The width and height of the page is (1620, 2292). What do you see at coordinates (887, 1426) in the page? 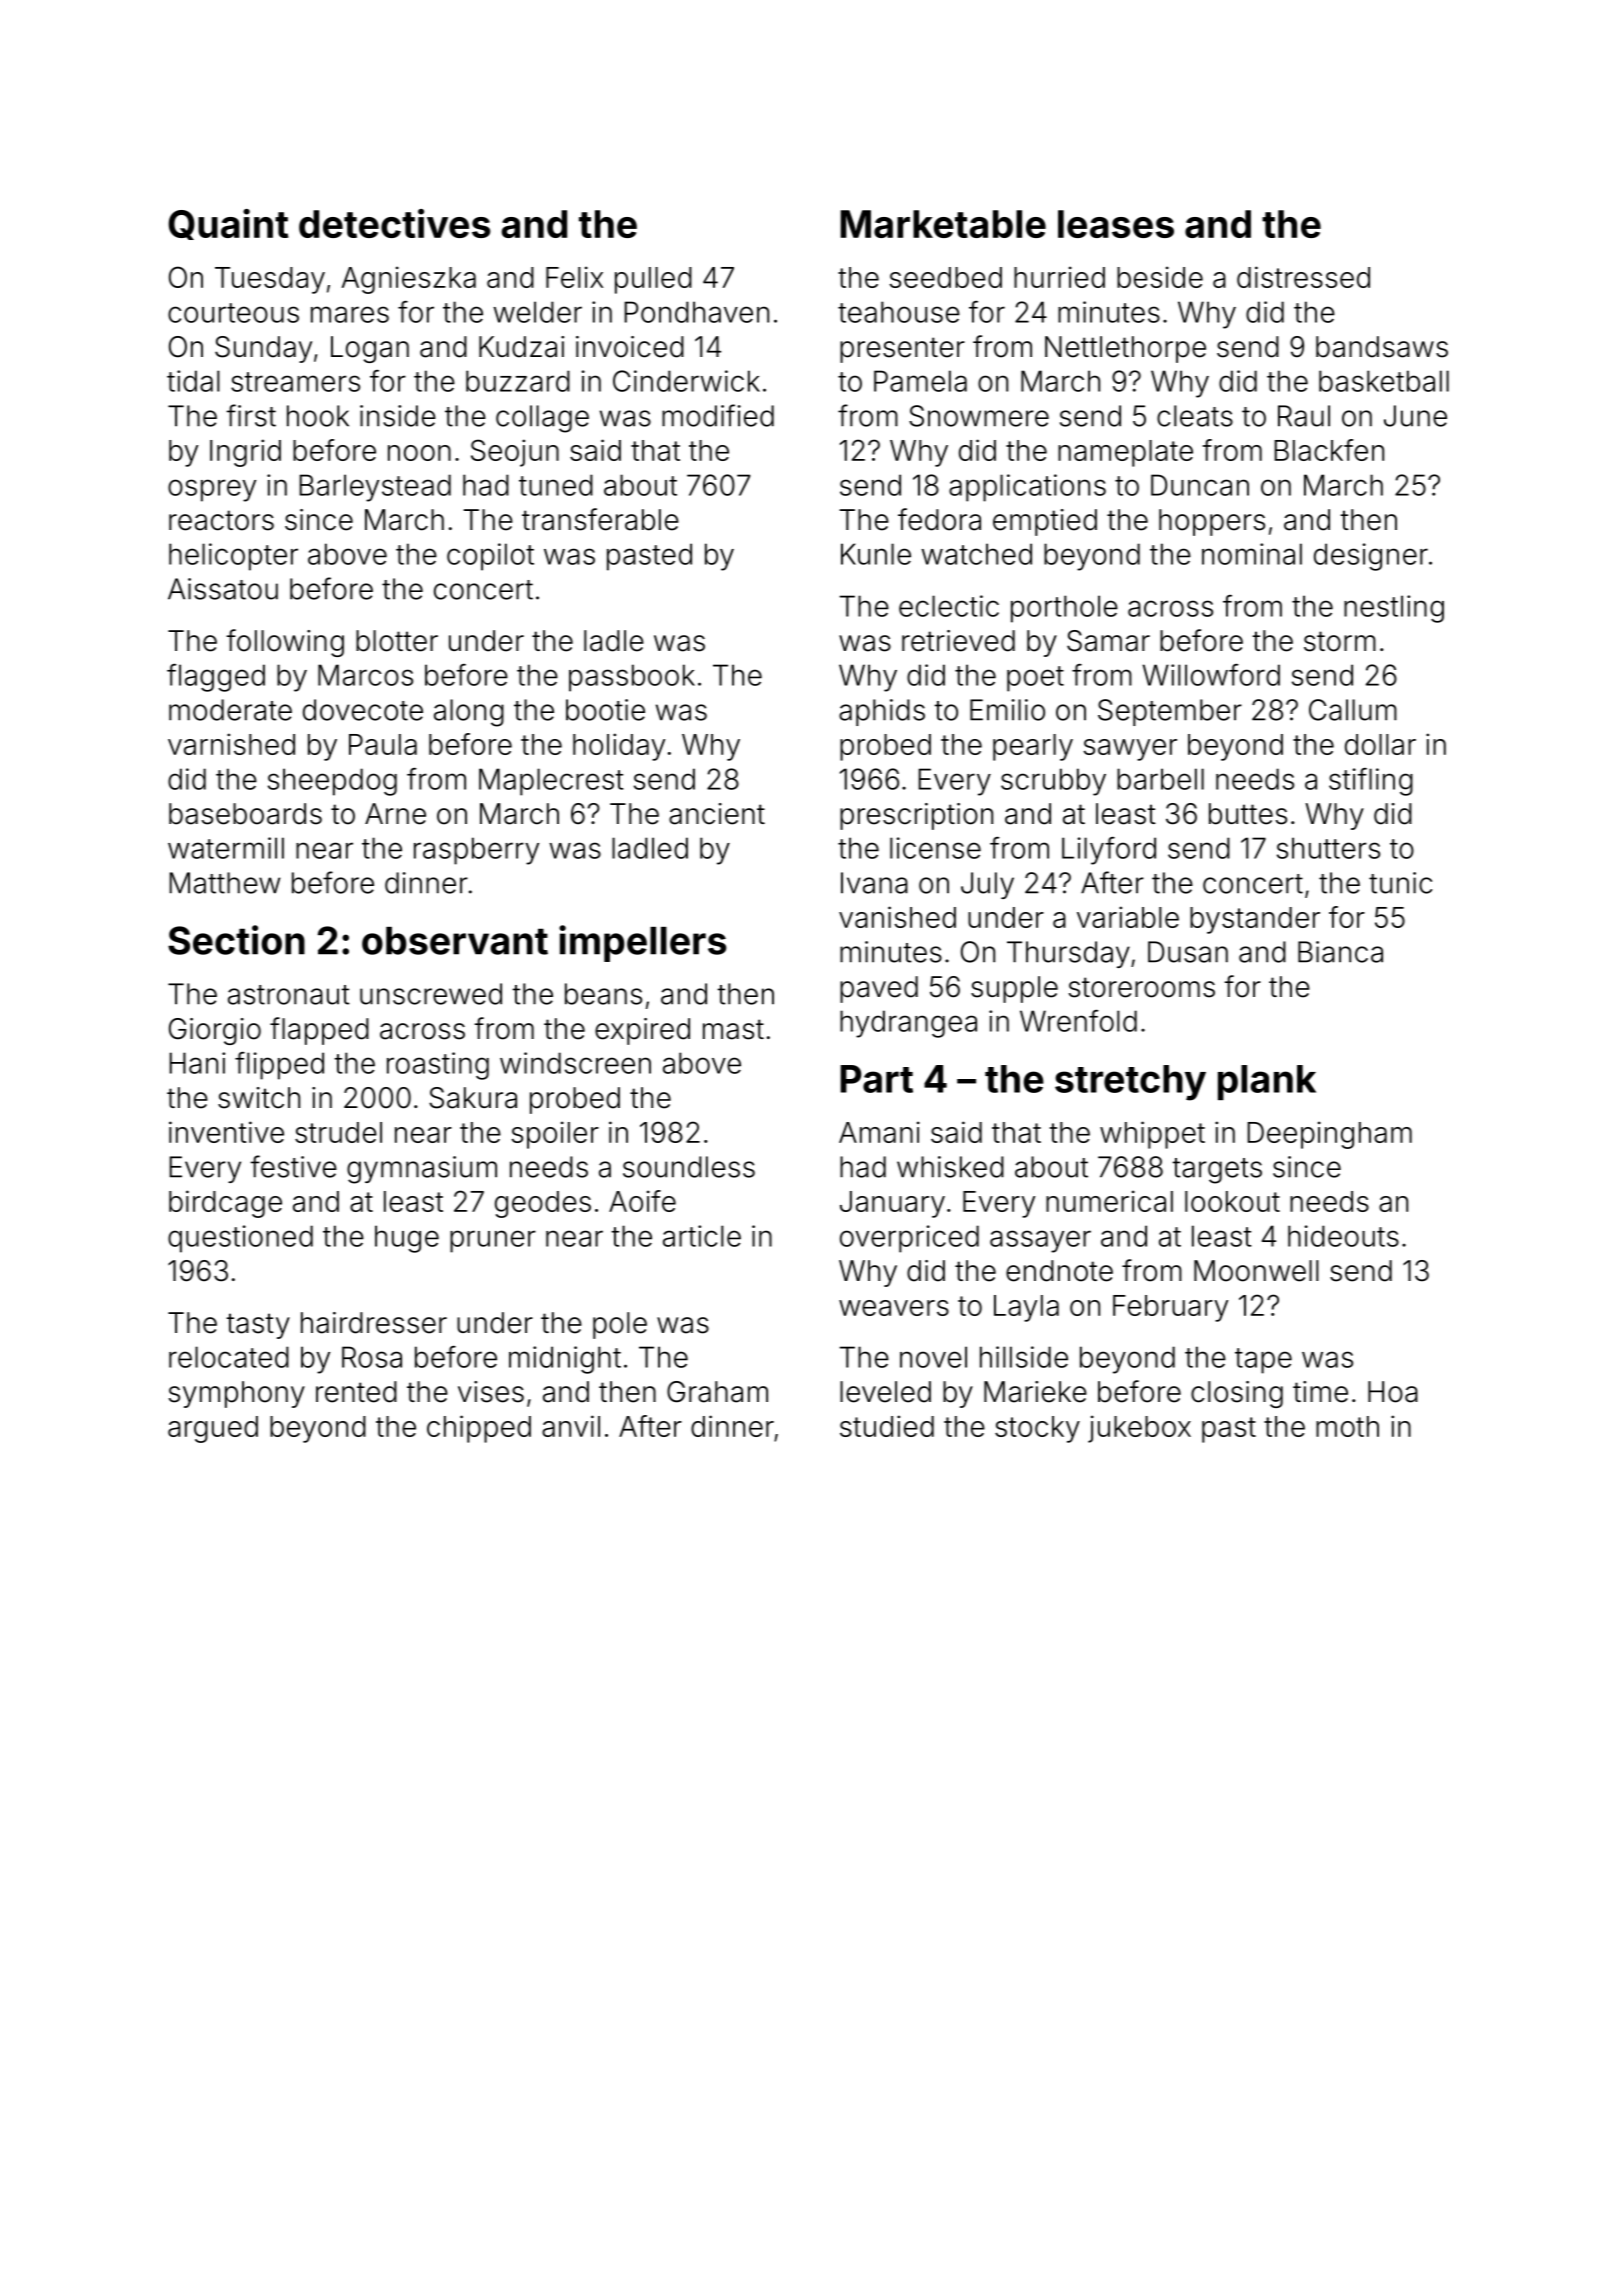
I see `studied` at bounding box center [887, 1426].
